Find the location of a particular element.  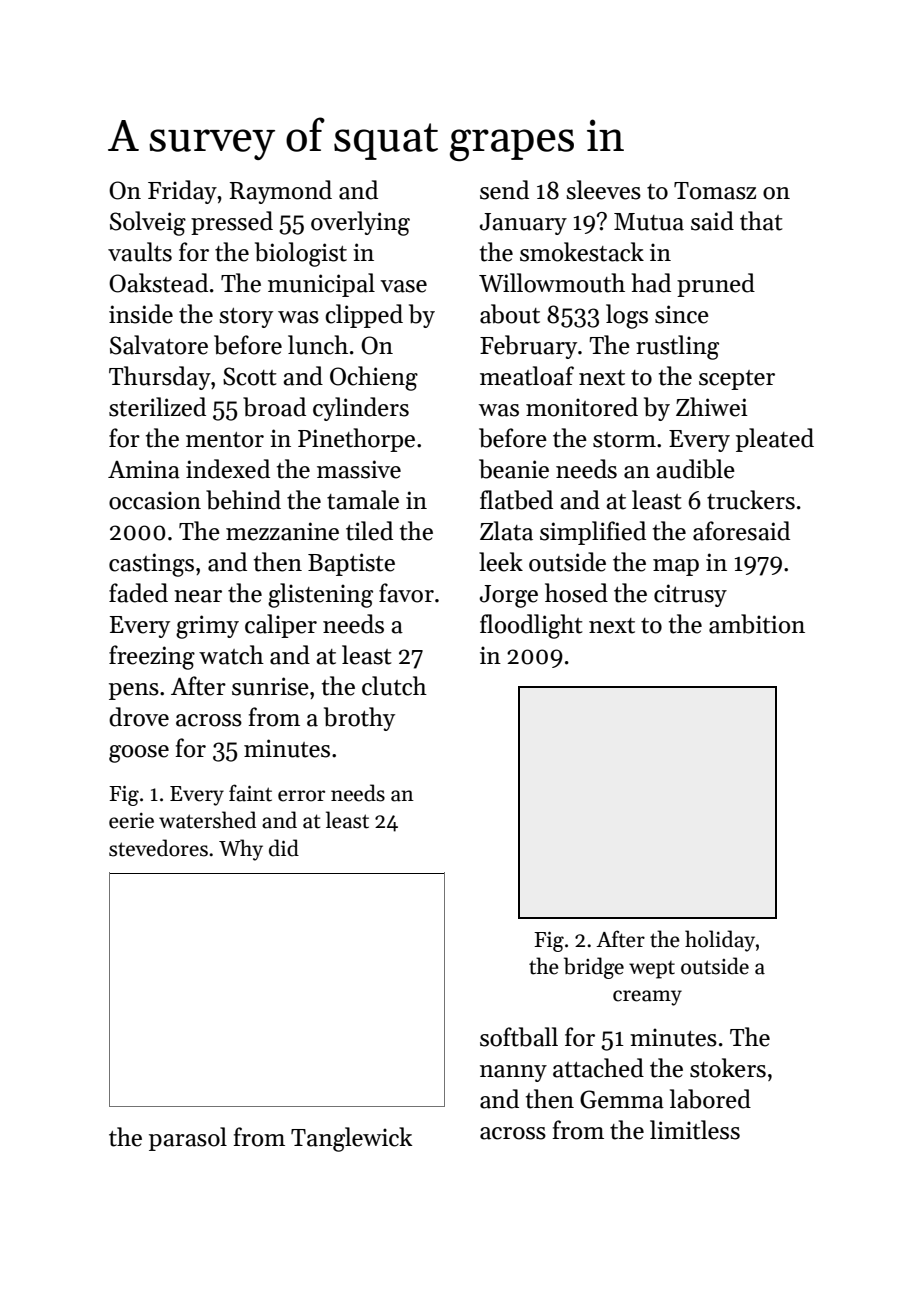

clutch is located at coordinates (394, 686).
